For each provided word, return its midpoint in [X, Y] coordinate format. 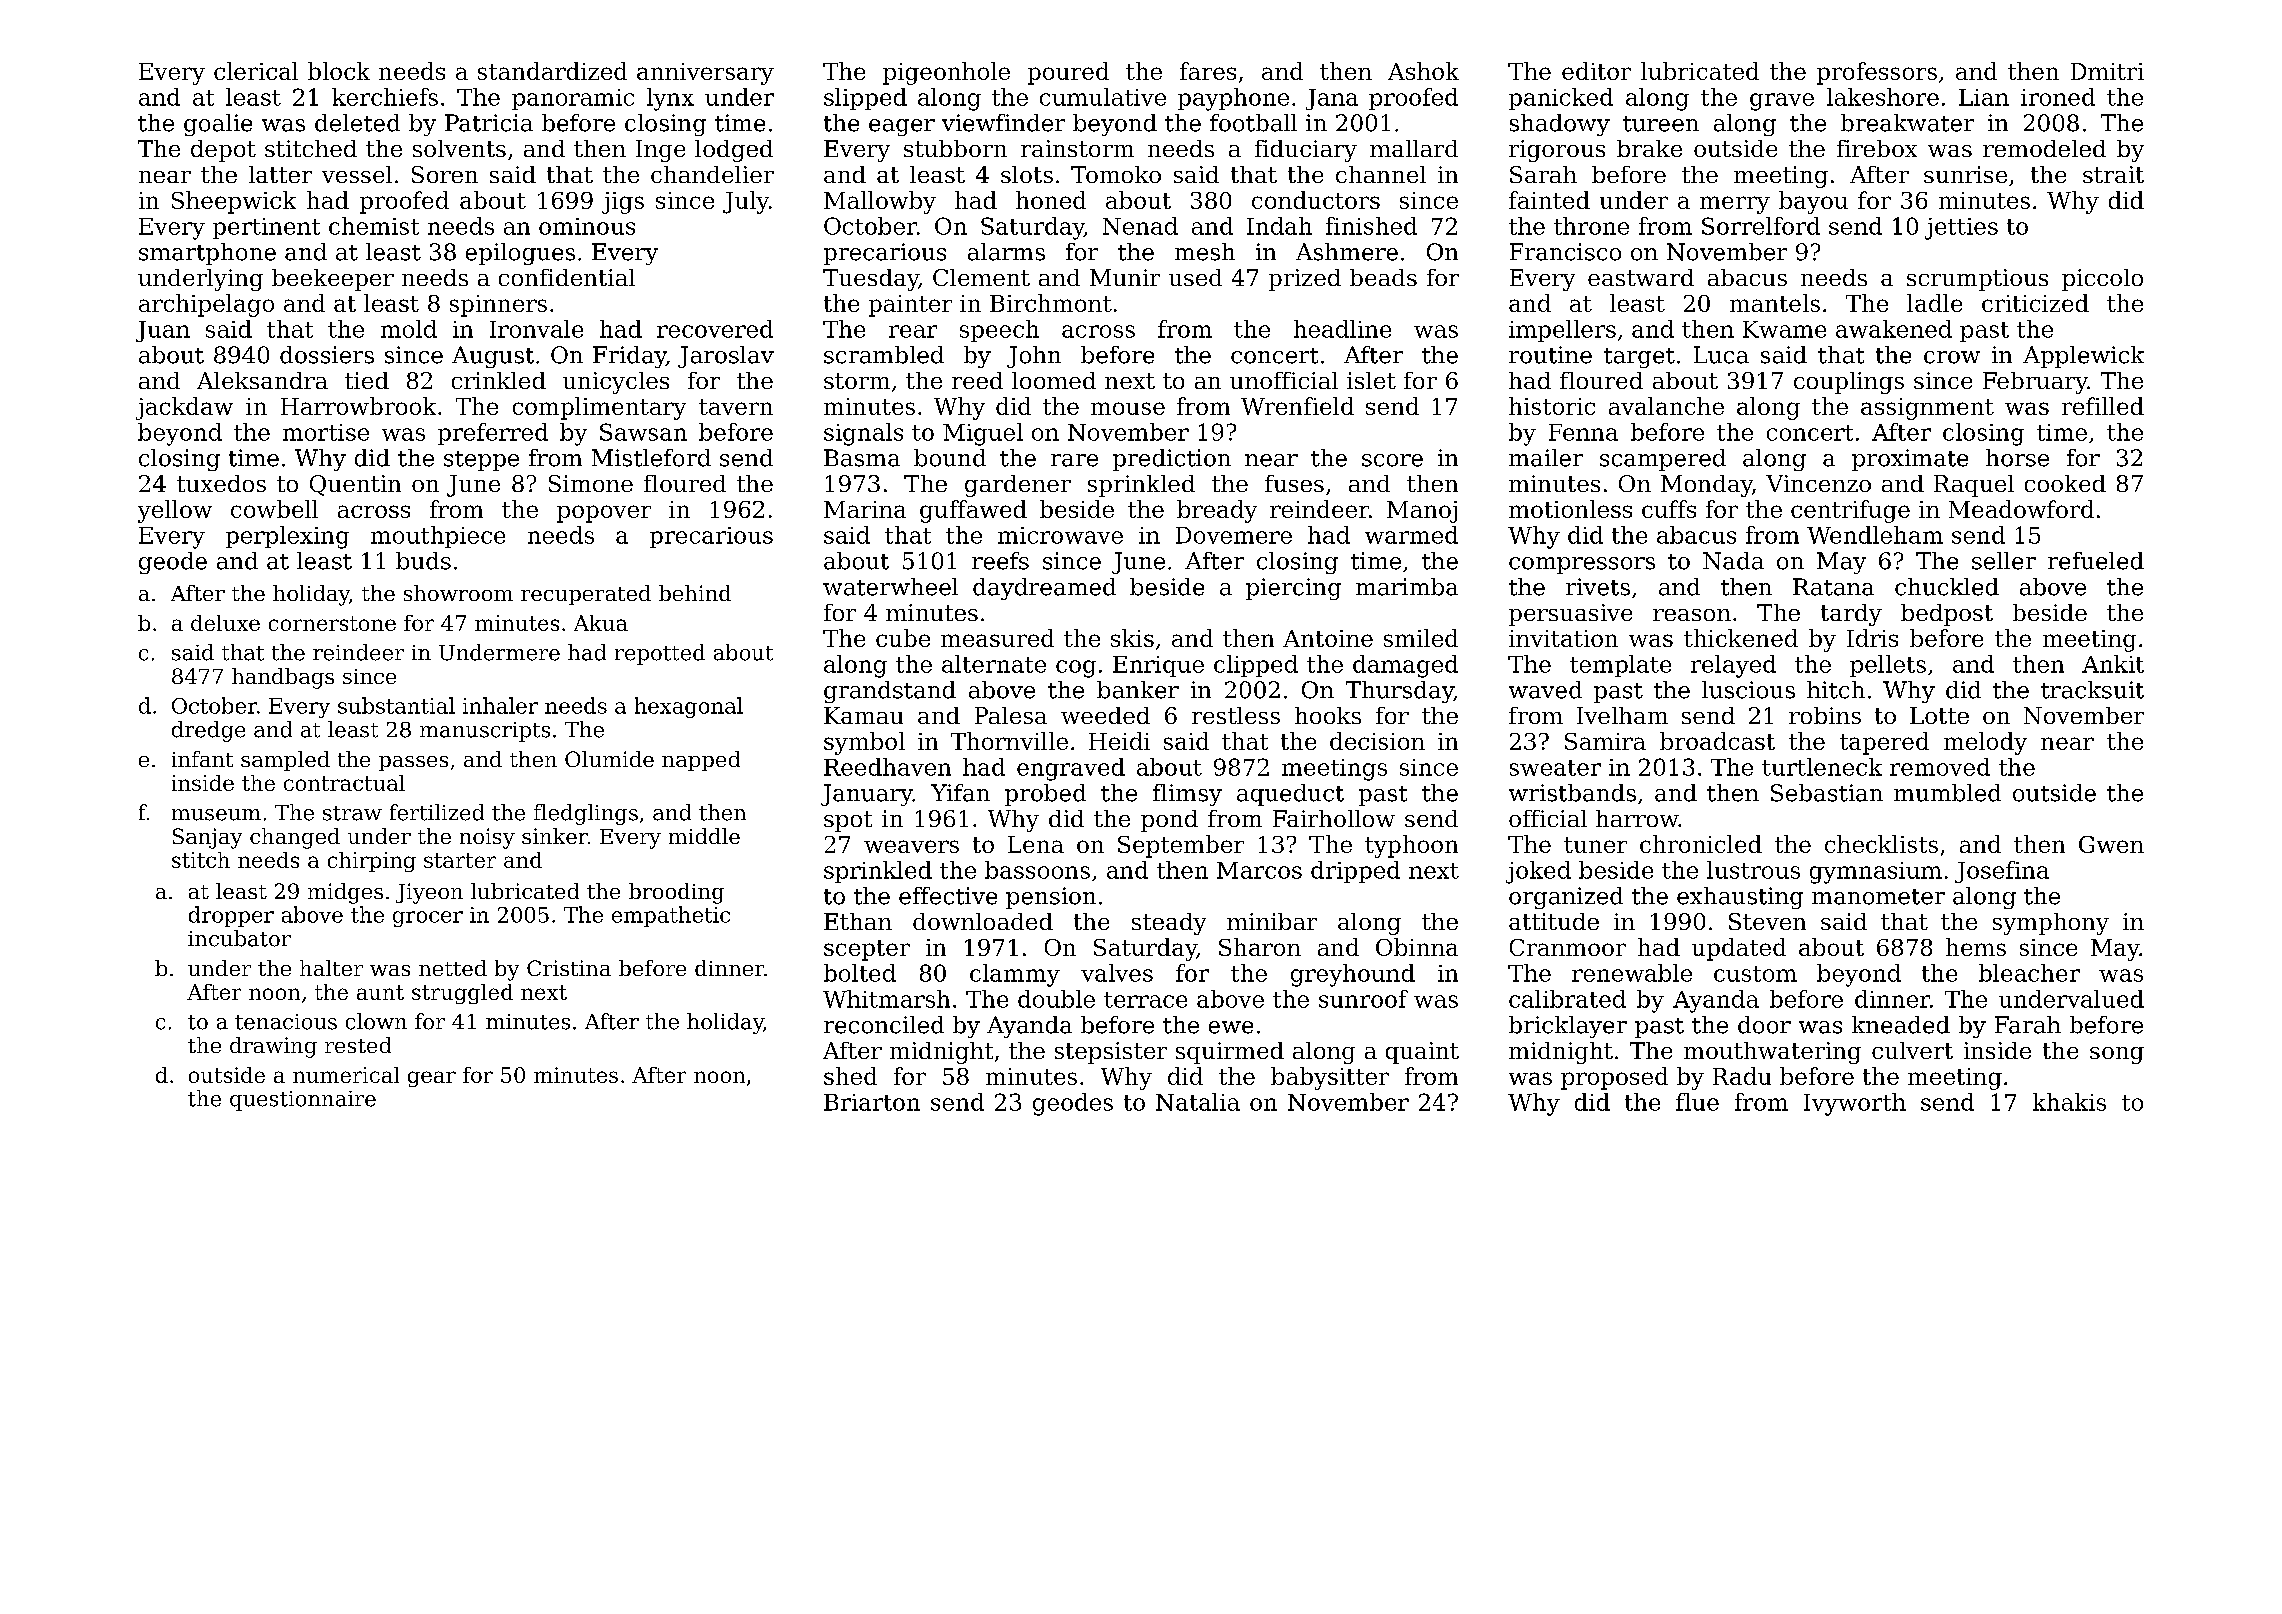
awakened [1894, 329]
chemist [374, 226]
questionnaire [303, 1101]
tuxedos [221, 483]
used [1195, 277]
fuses [1294, 483]
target [1639, 358]
